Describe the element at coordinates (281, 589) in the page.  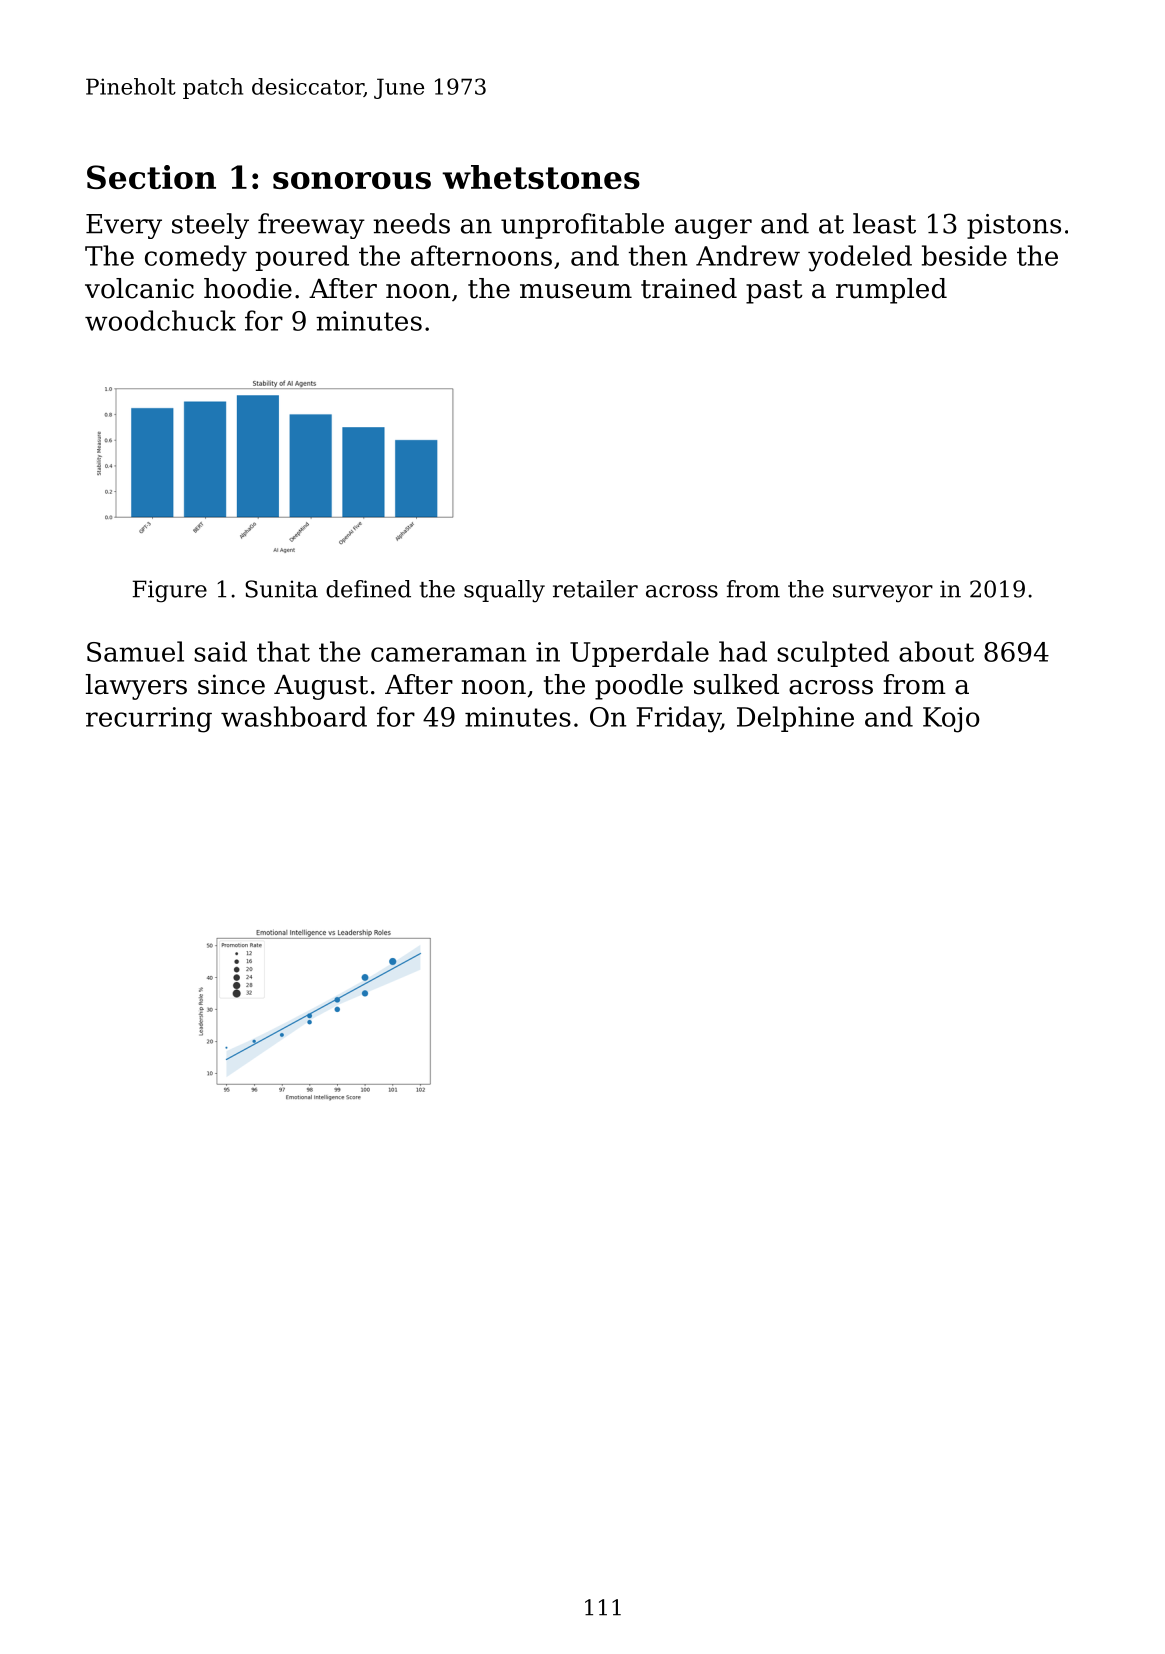
I see `Sunita` at that location.
